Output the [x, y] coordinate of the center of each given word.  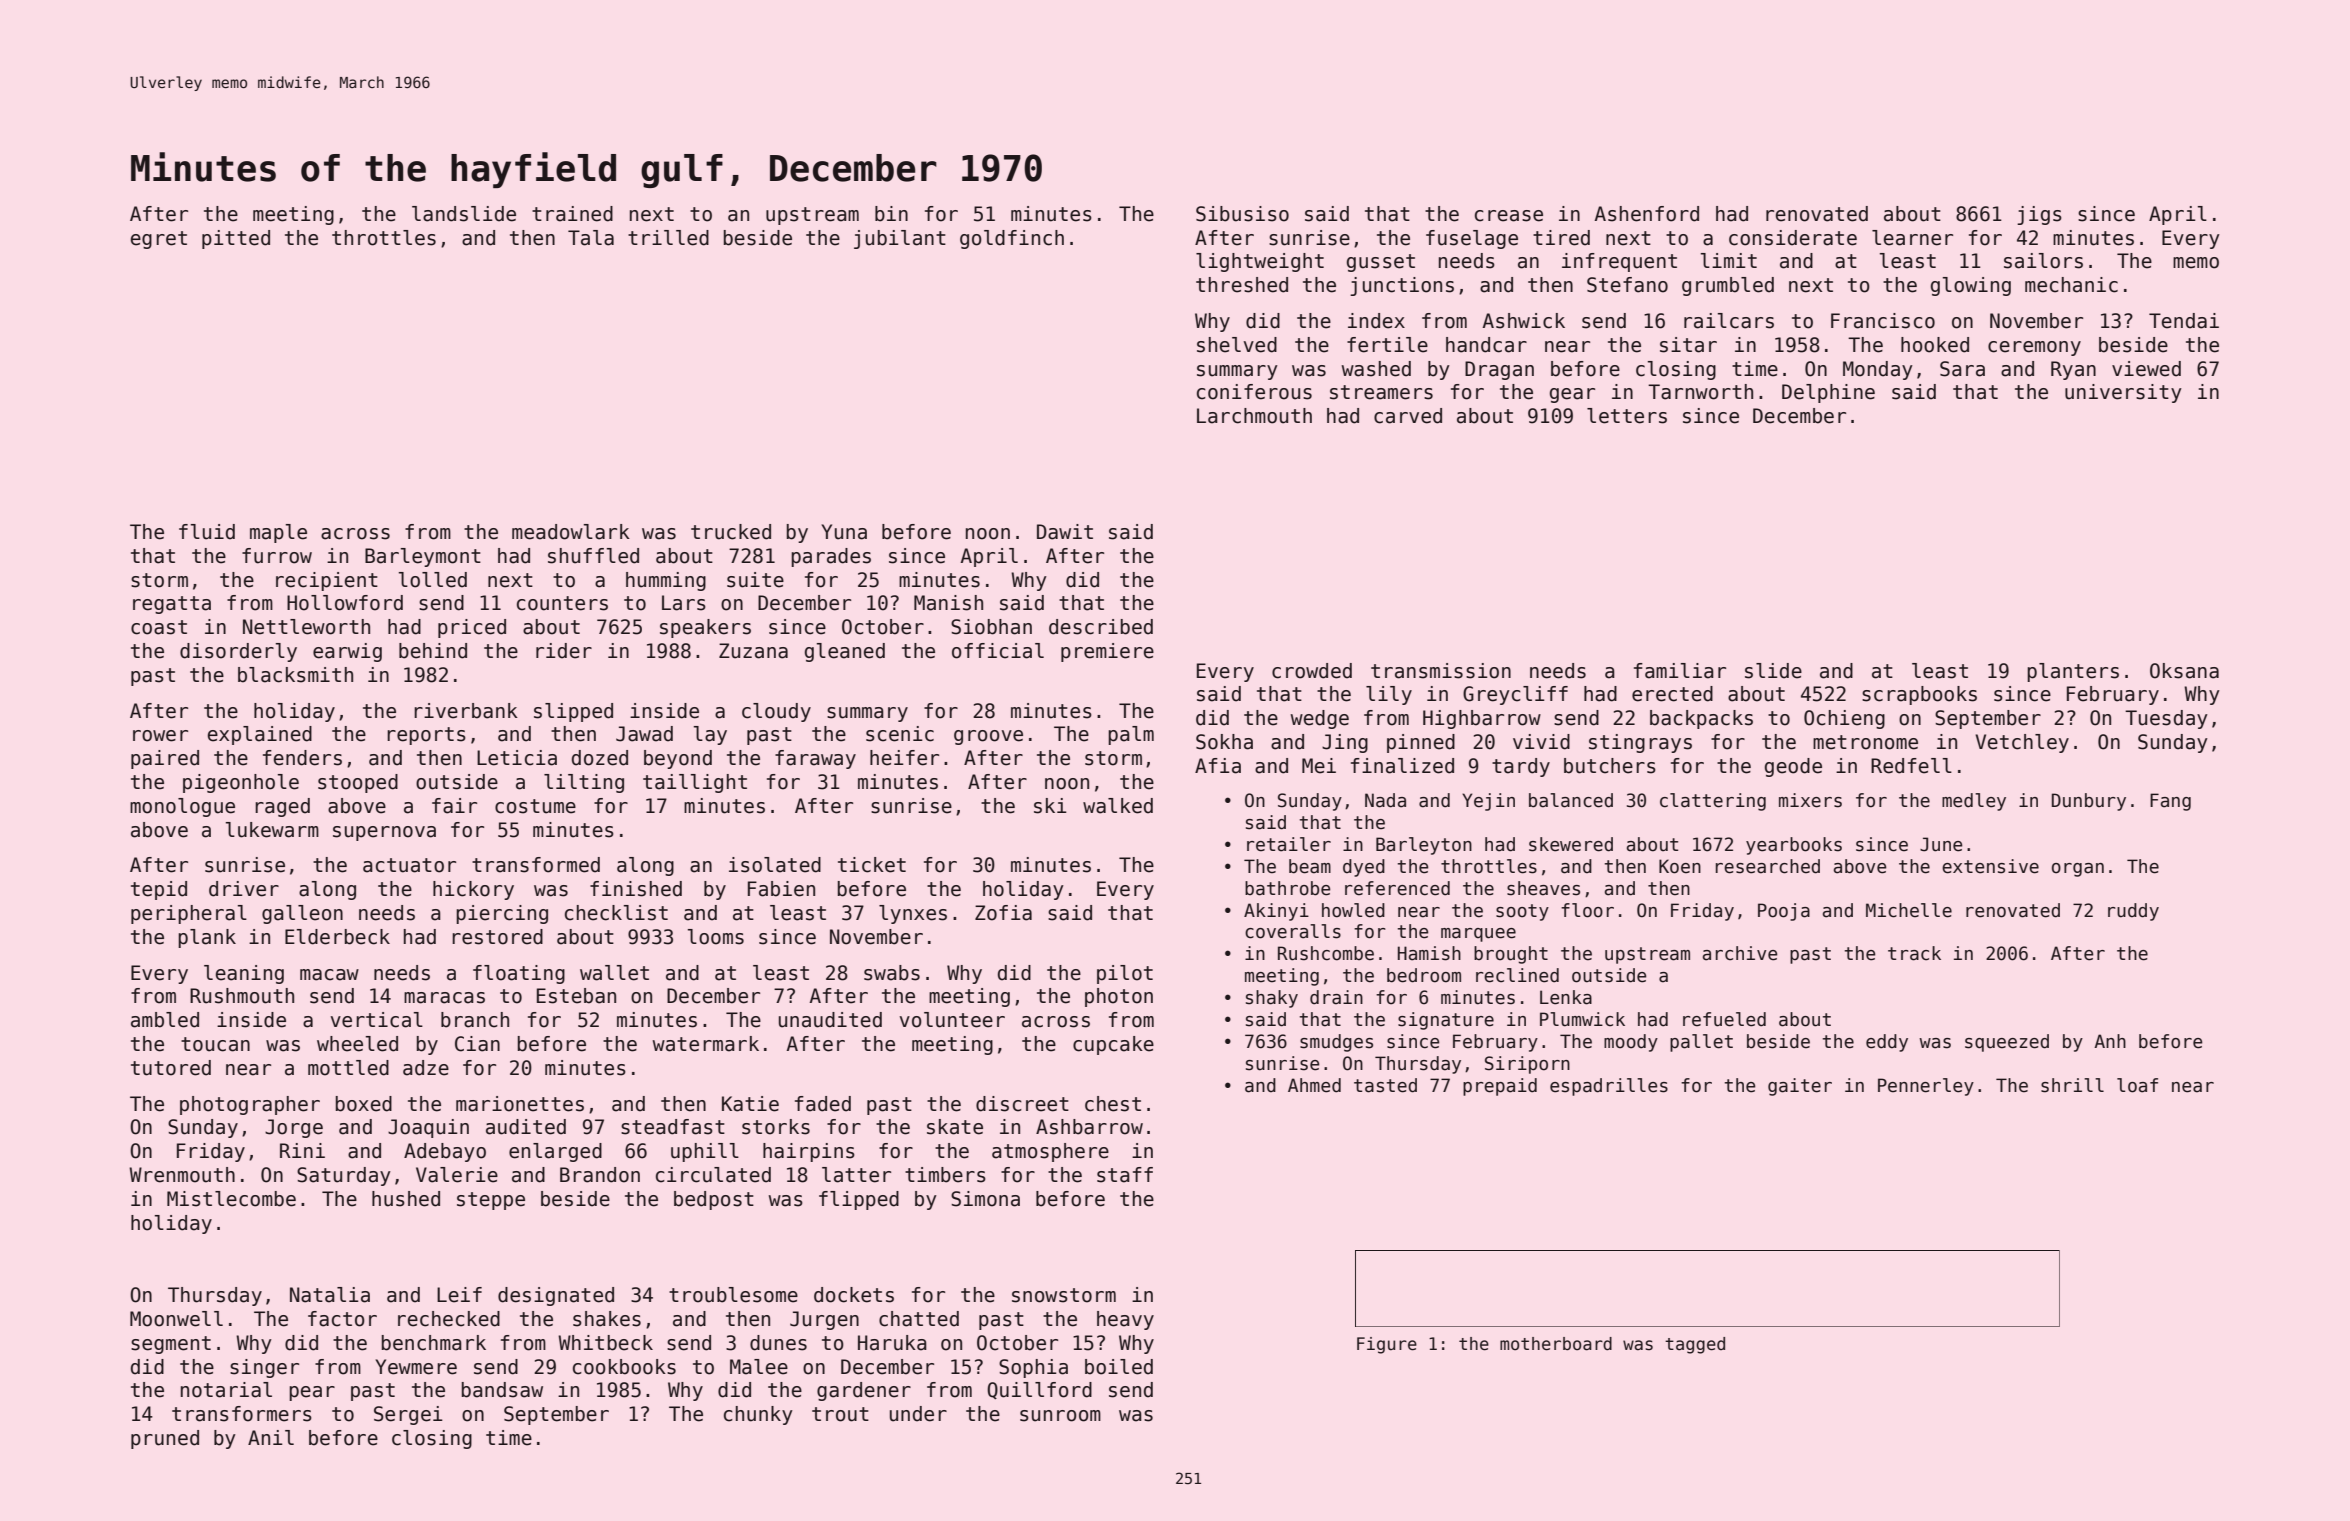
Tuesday [2166, 719]
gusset [1381, 263]
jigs [2039, 215]
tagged [1695, 1345]
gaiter [1800, 1087]
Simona [985, 1199]
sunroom [1060, 1416]
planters [2073, 672]
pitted [236, 239]
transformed [536, 865]
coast [159, 627]
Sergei [408, 1415]
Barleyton [1424, 846]
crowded [1312, 671]
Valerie [457, 1175]
